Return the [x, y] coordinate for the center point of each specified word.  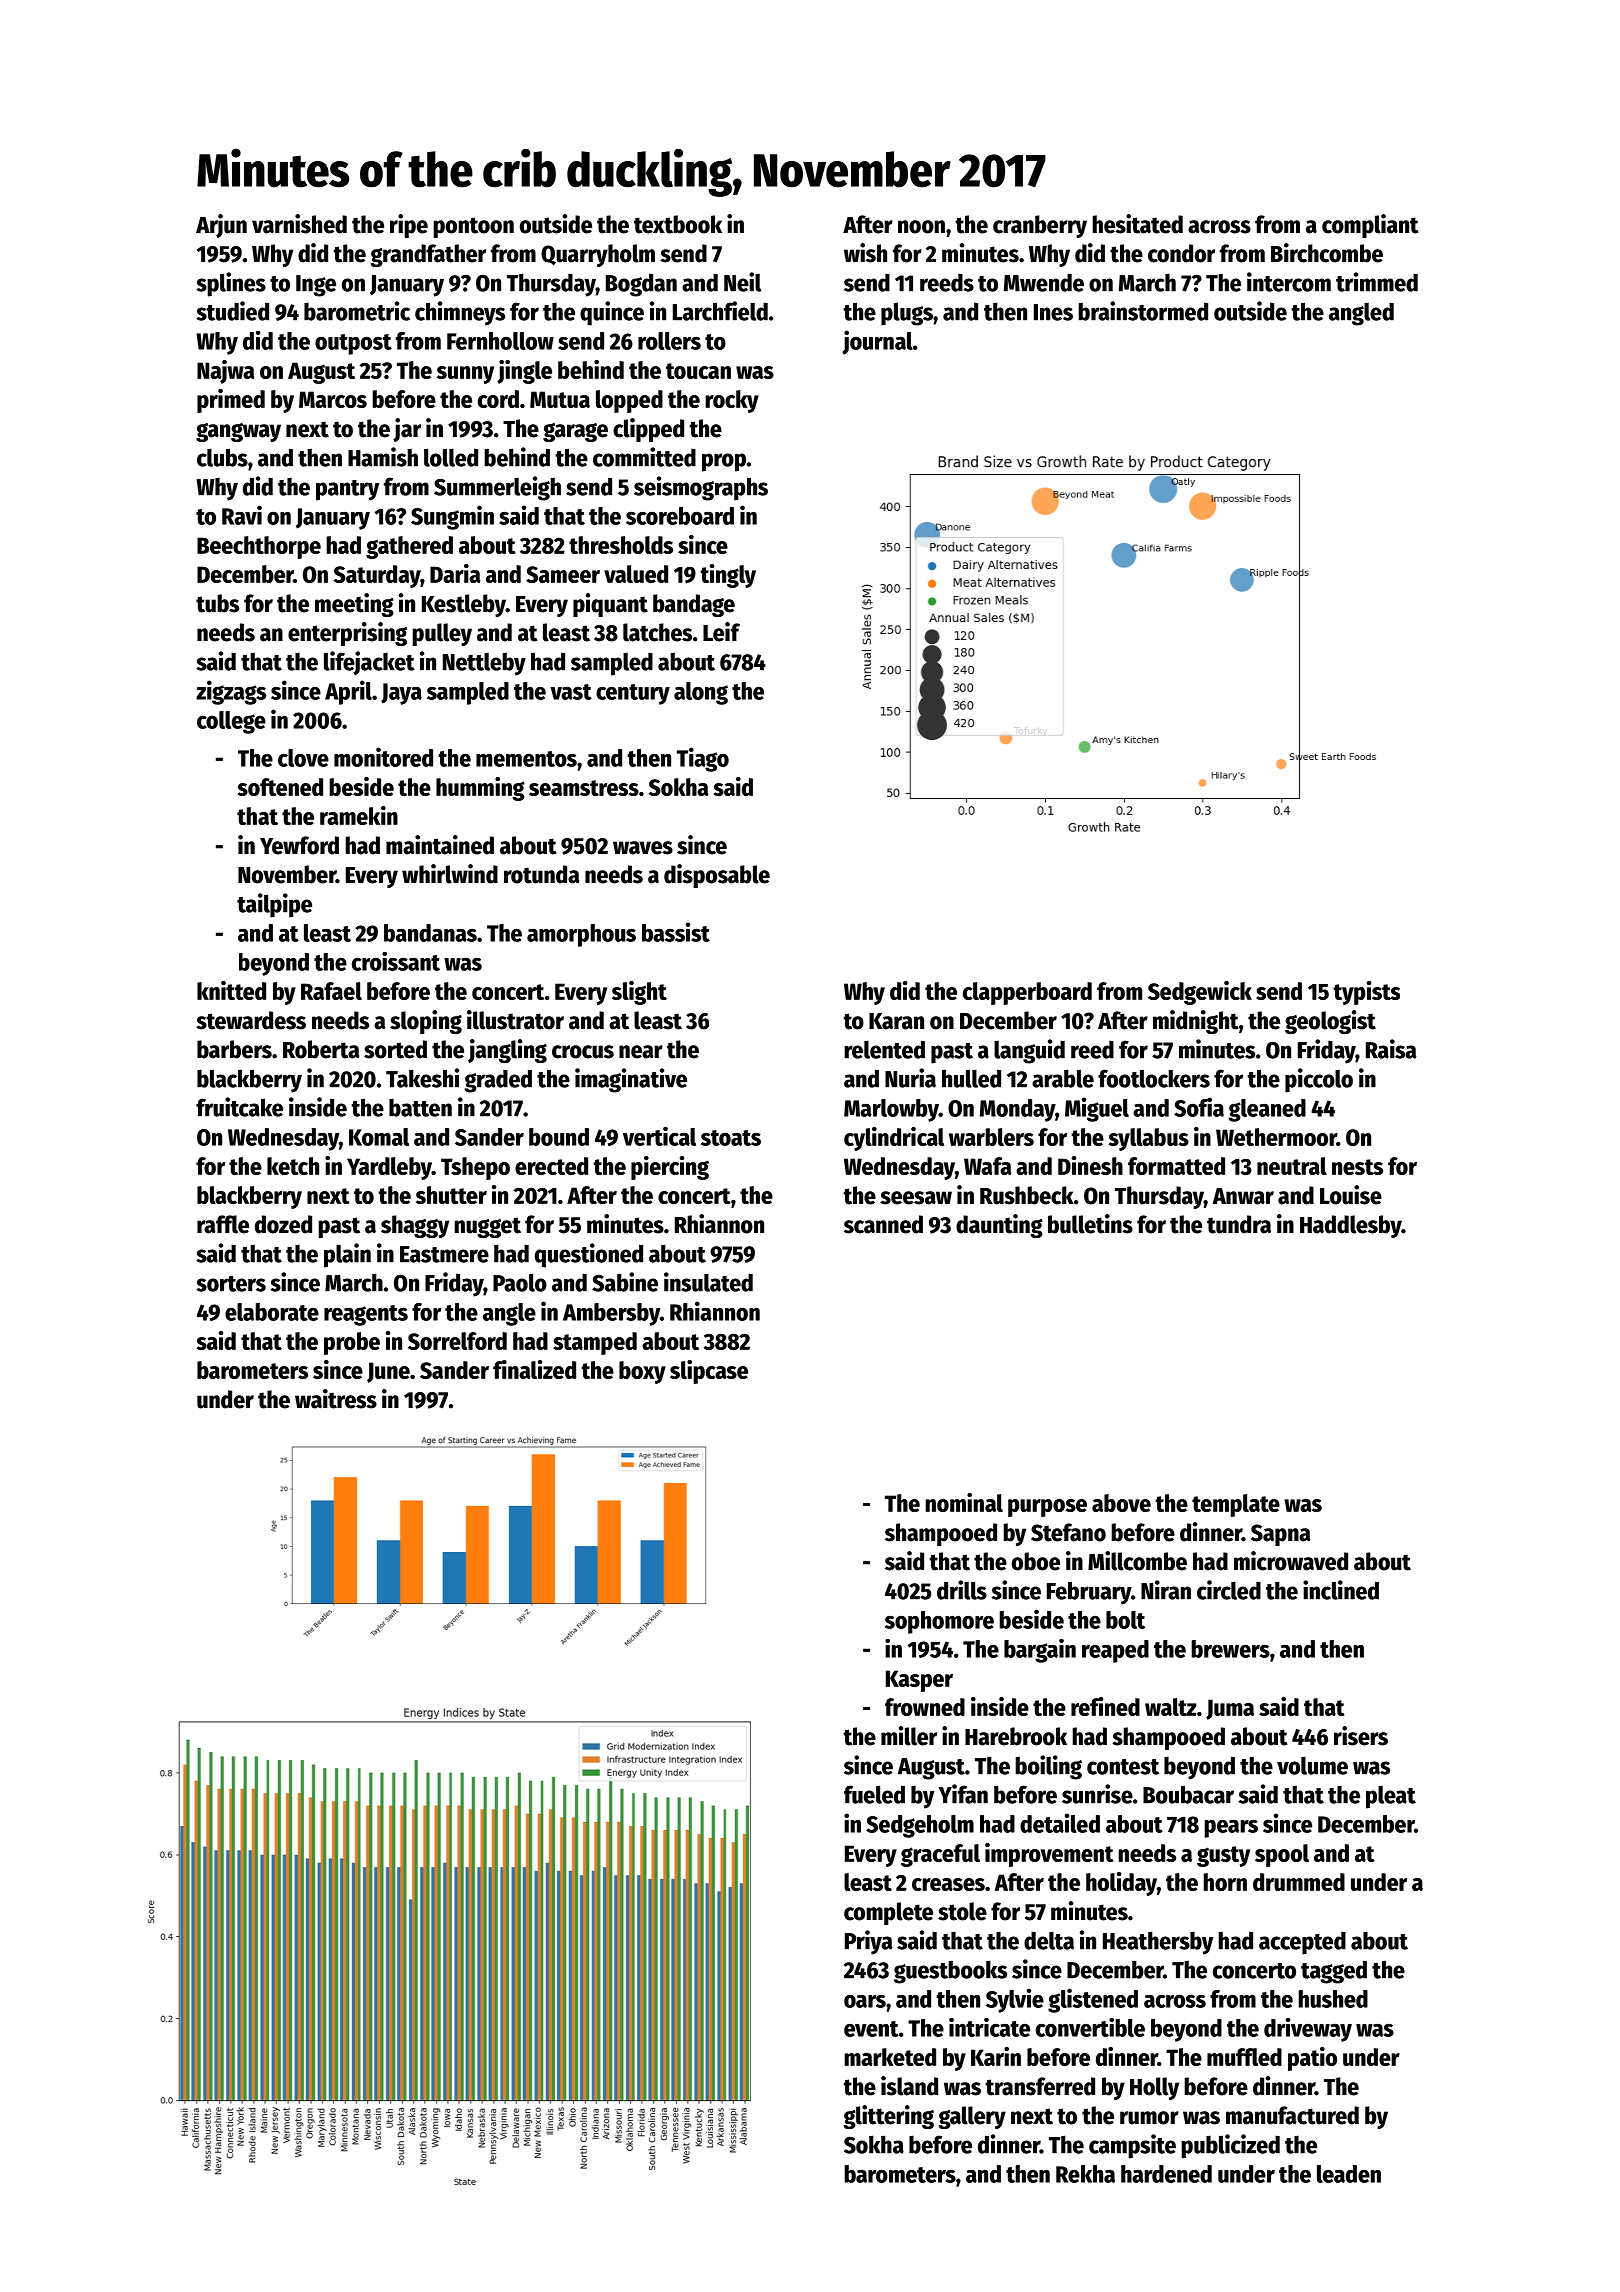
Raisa [1391, 1049]
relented [884, 1049]
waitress [336, 1399]
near [641, 1052]
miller [909, 1736]
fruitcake [239, 1107]
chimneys [460, 313]
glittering [888, 2117]
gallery [972, 2117]
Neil [742, 282]
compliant [1370, 226]
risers [1361, 1736]
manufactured [1292, 2115]
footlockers [1154, 1078]
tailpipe [274, 905]
